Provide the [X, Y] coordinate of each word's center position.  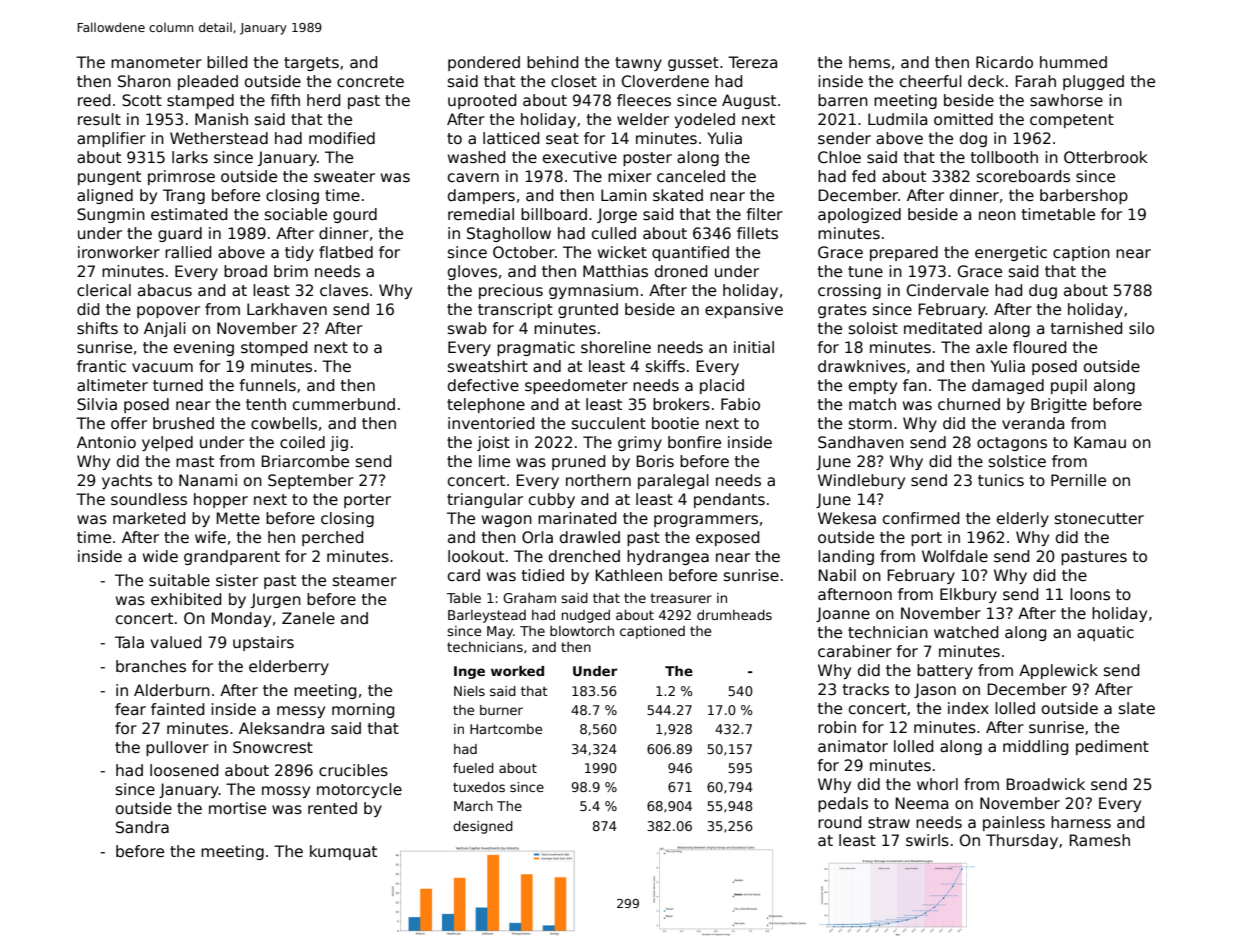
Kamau [1100, 442]
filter [764, 214]
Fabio [740, 404]
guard [180, 234]
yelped [167, 443]
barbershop [1084, 196]
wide [160, 556]
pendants [729, 500]
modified [342, 138]
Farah [1036, 81]
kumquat [343, 852]
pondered [484, 63]
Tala [129, 642]
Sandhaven [861, 442]
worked [517, 671]
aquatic [1105, 633]
